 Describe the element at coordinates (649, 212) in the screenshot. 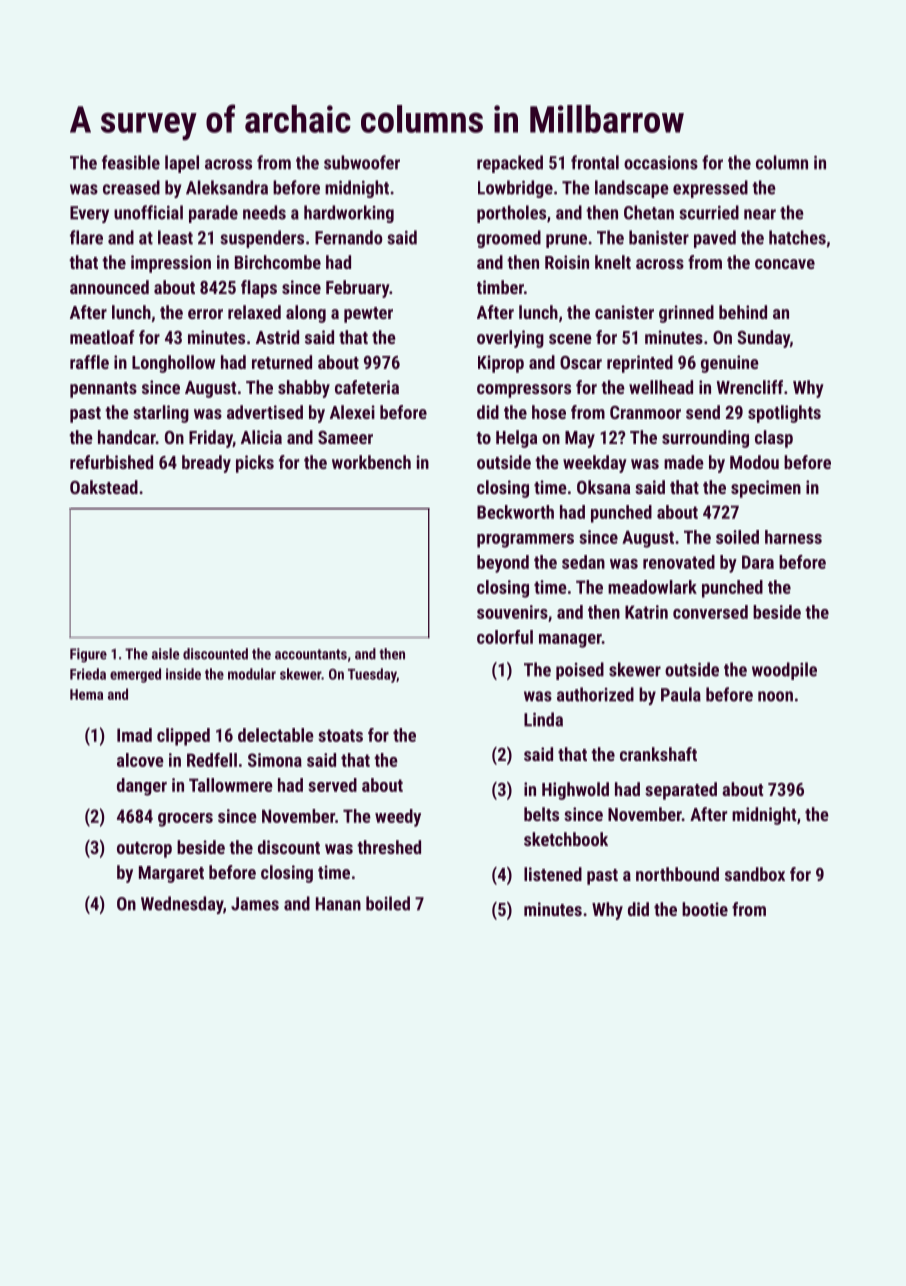

I see `Chetan` at that location.
